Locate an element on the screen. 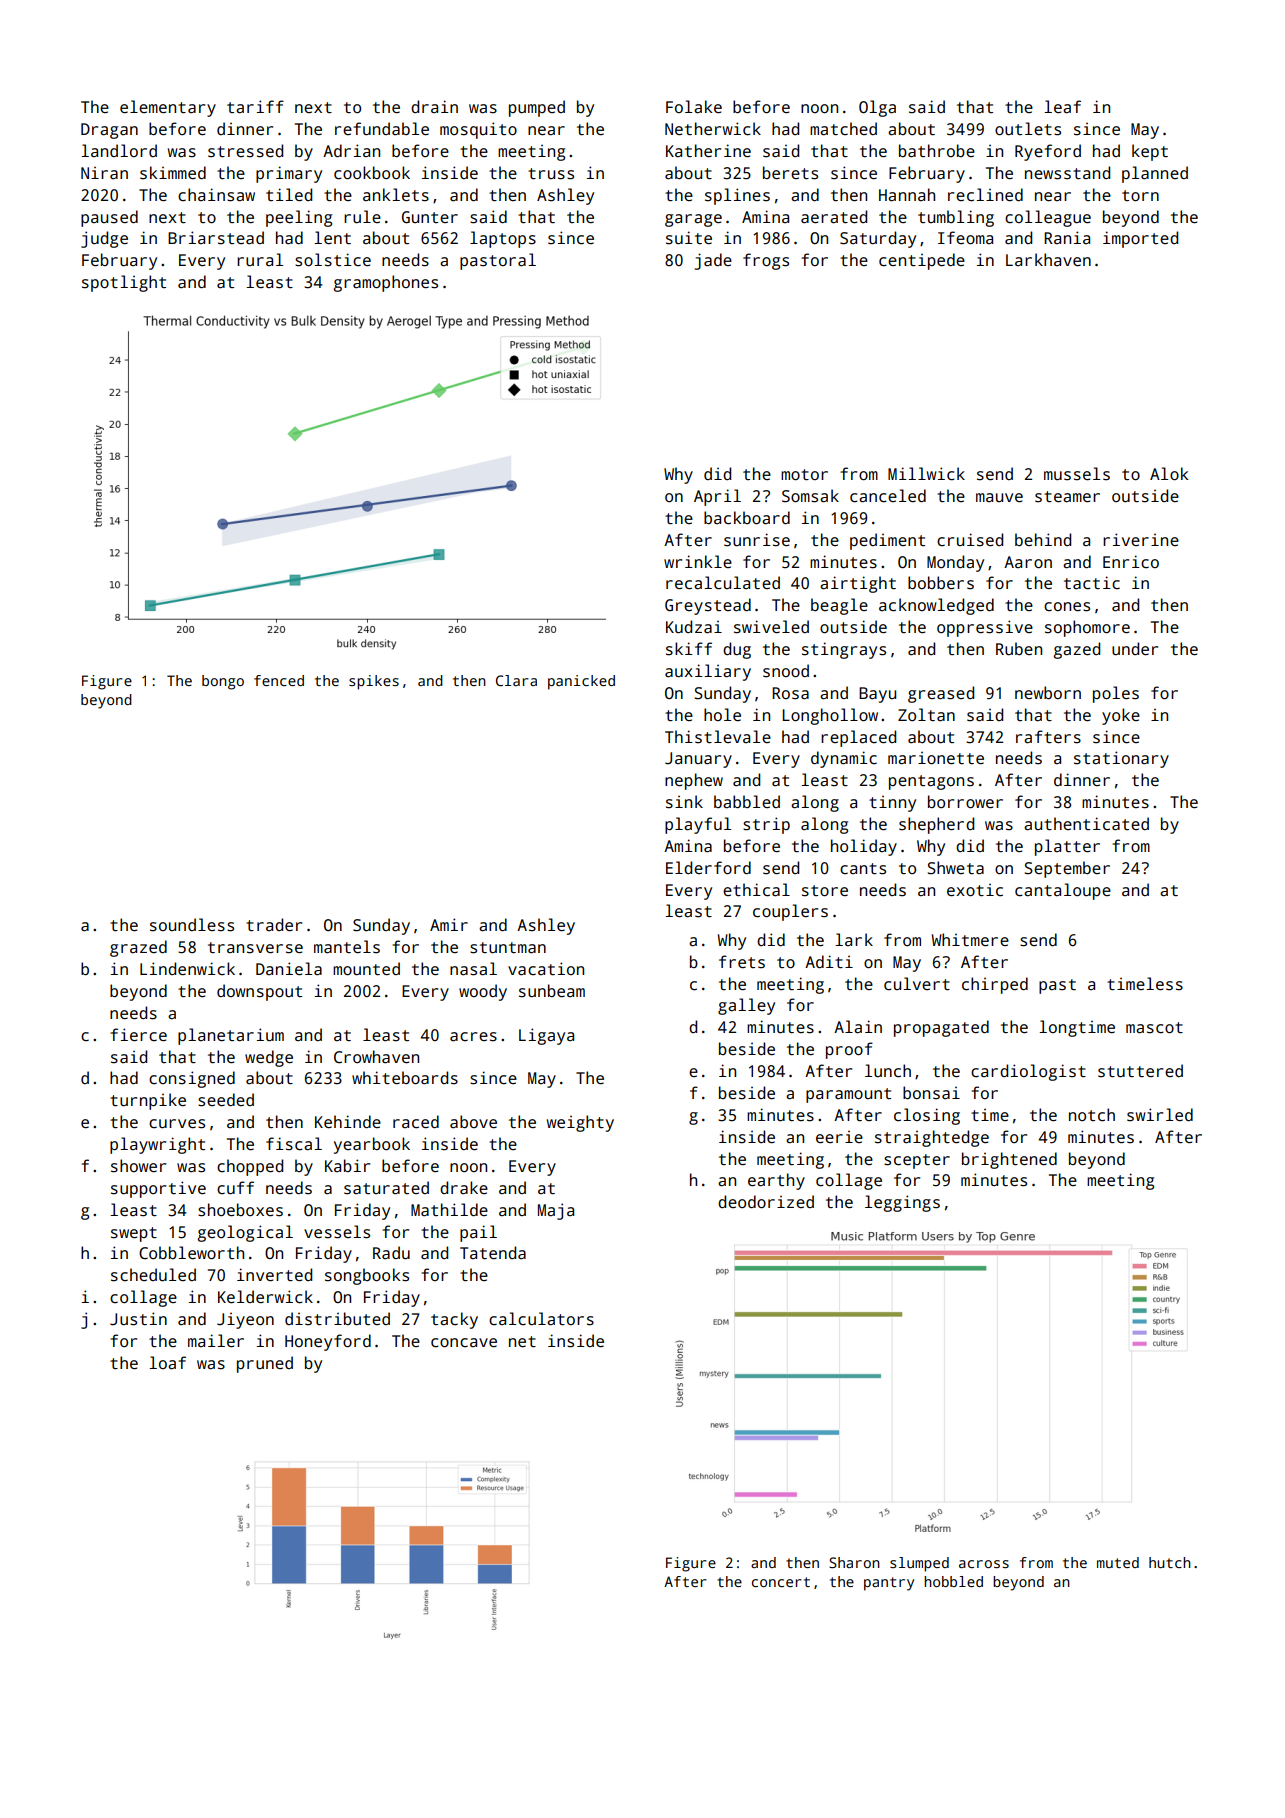 This screenshot has height=1818, width=1285. pantry is located at coordinates (889, 1584).
